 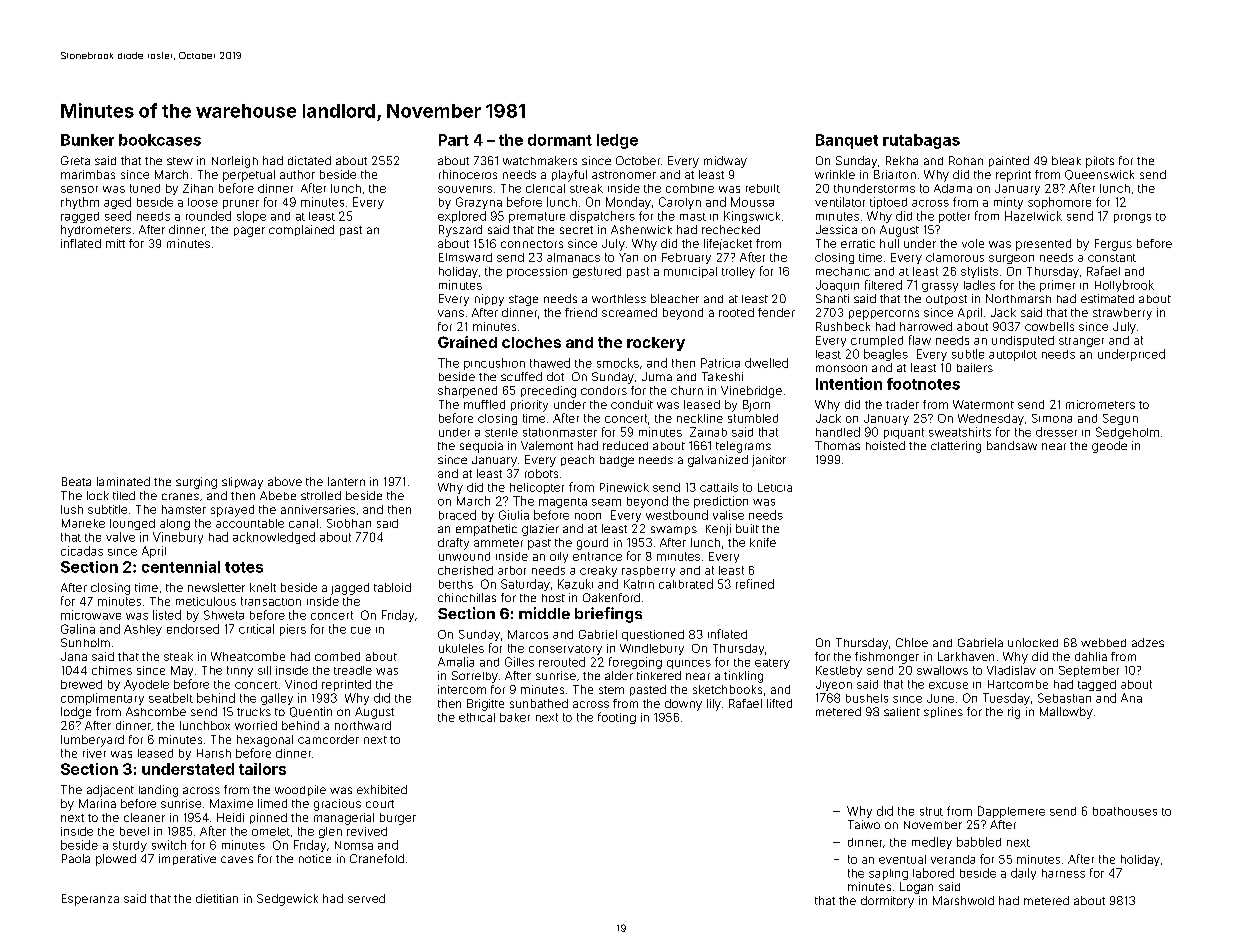 I want to click on Banquet, so click(x=847, y=141).
